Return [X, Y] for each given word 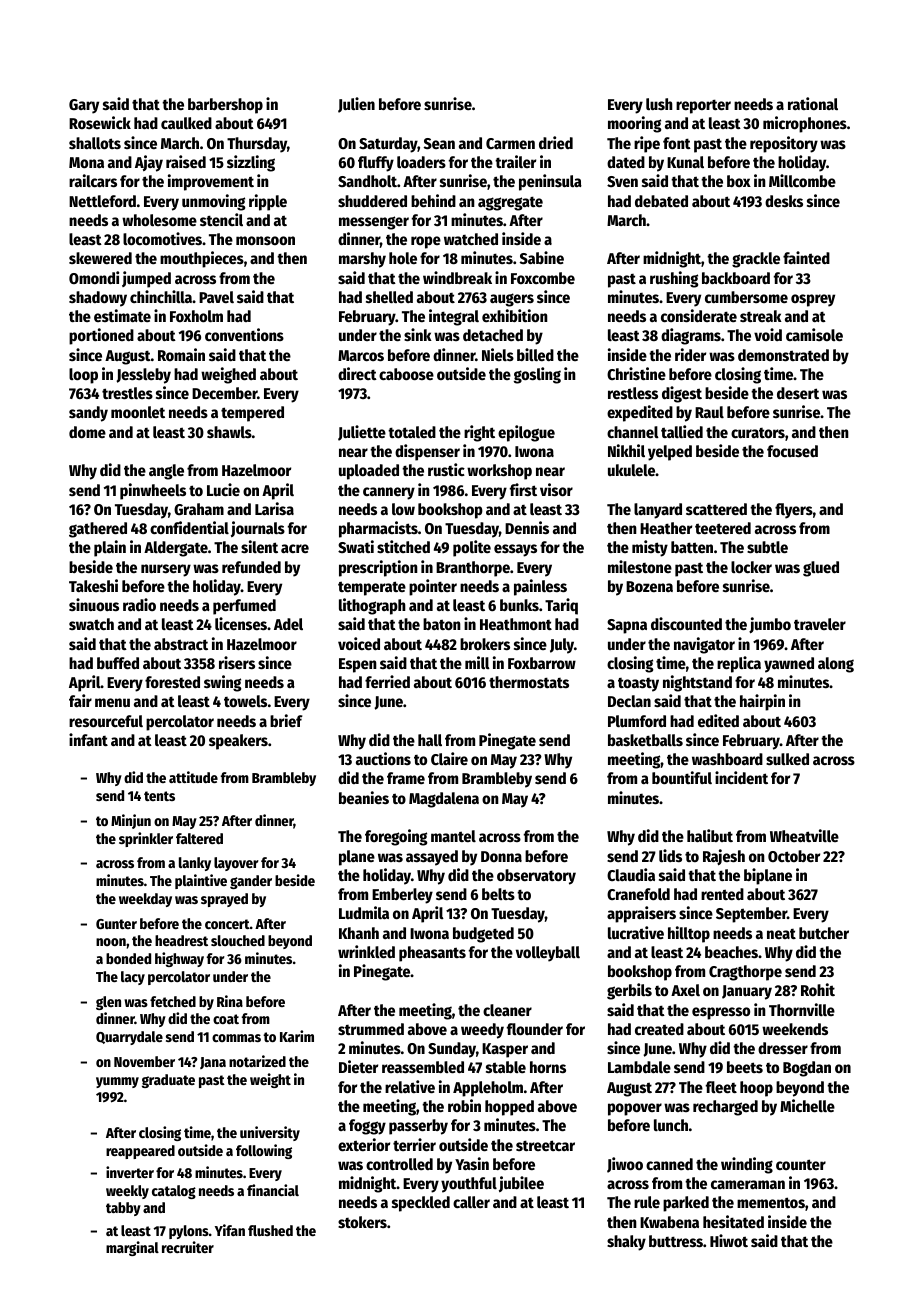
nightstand [697, 683]
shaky [626, 1243]
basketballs [645, 740]
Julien [356, 105]
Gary [84, 106]
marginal [132, 1248]
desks [784, 201]
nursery [166, 570]
